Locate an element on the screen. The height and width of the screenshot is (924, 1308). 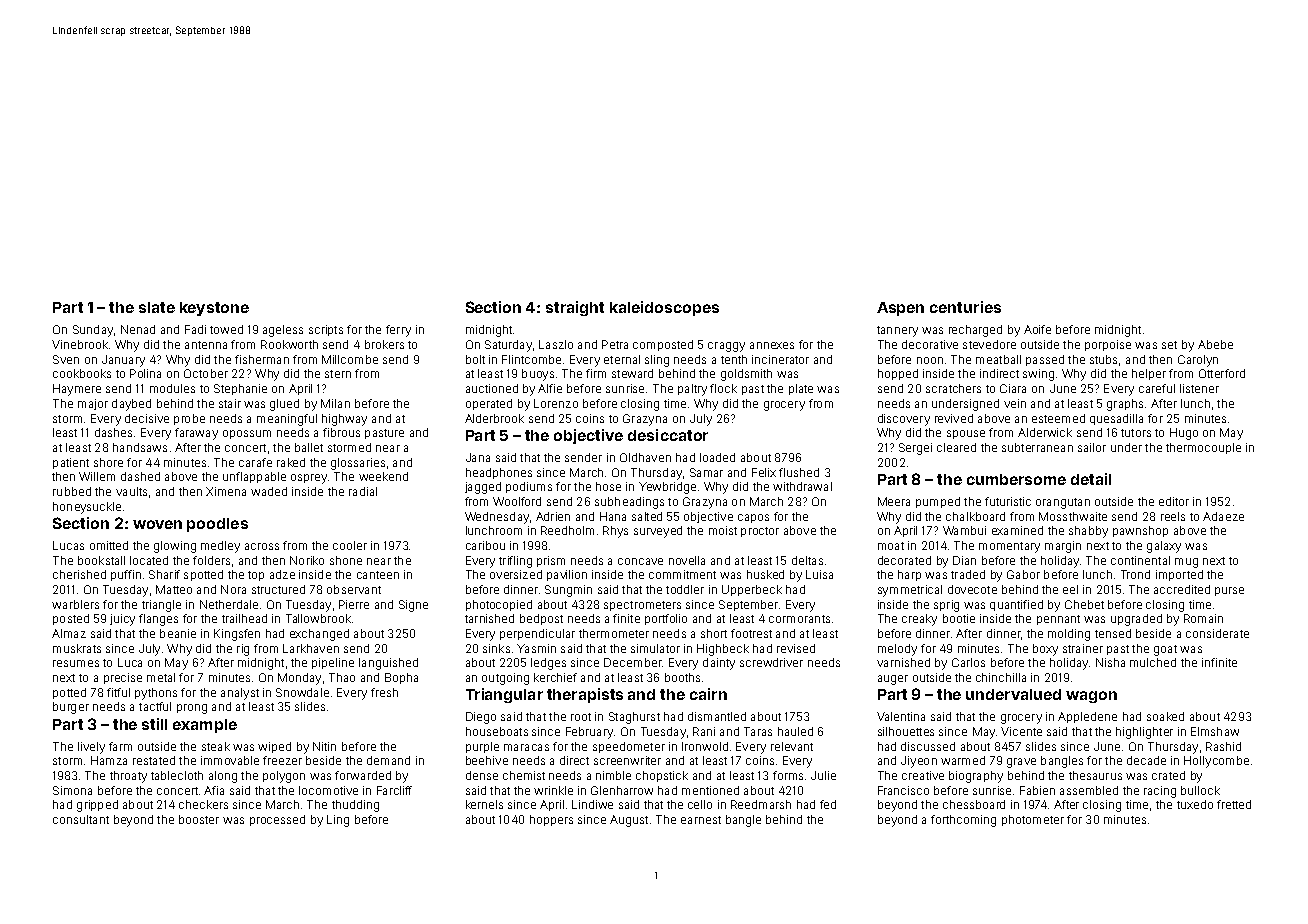
tensed is located at coordinates (1113, 633).
